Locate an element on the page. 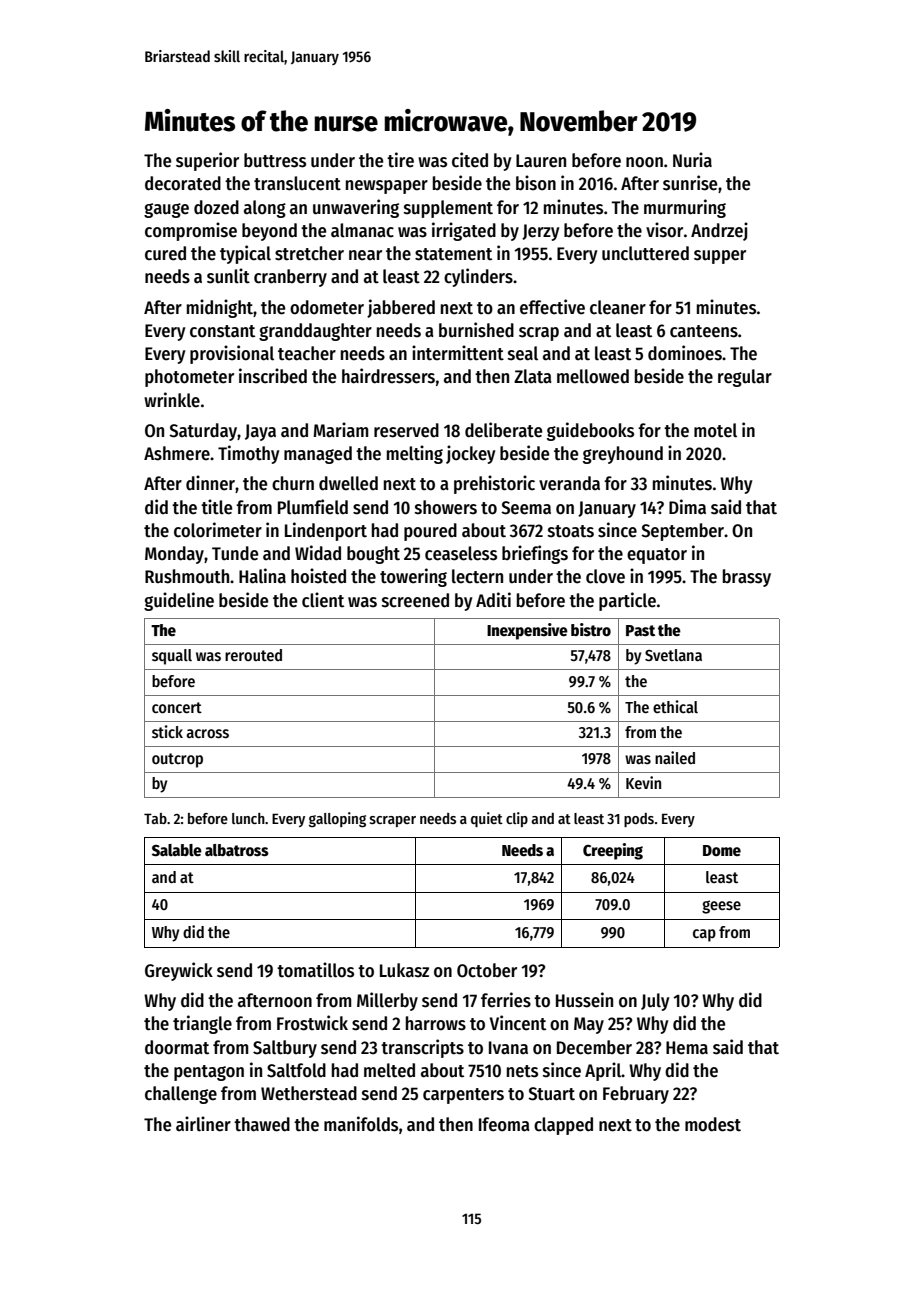  jabbered is located at coordinates (401, 308).
